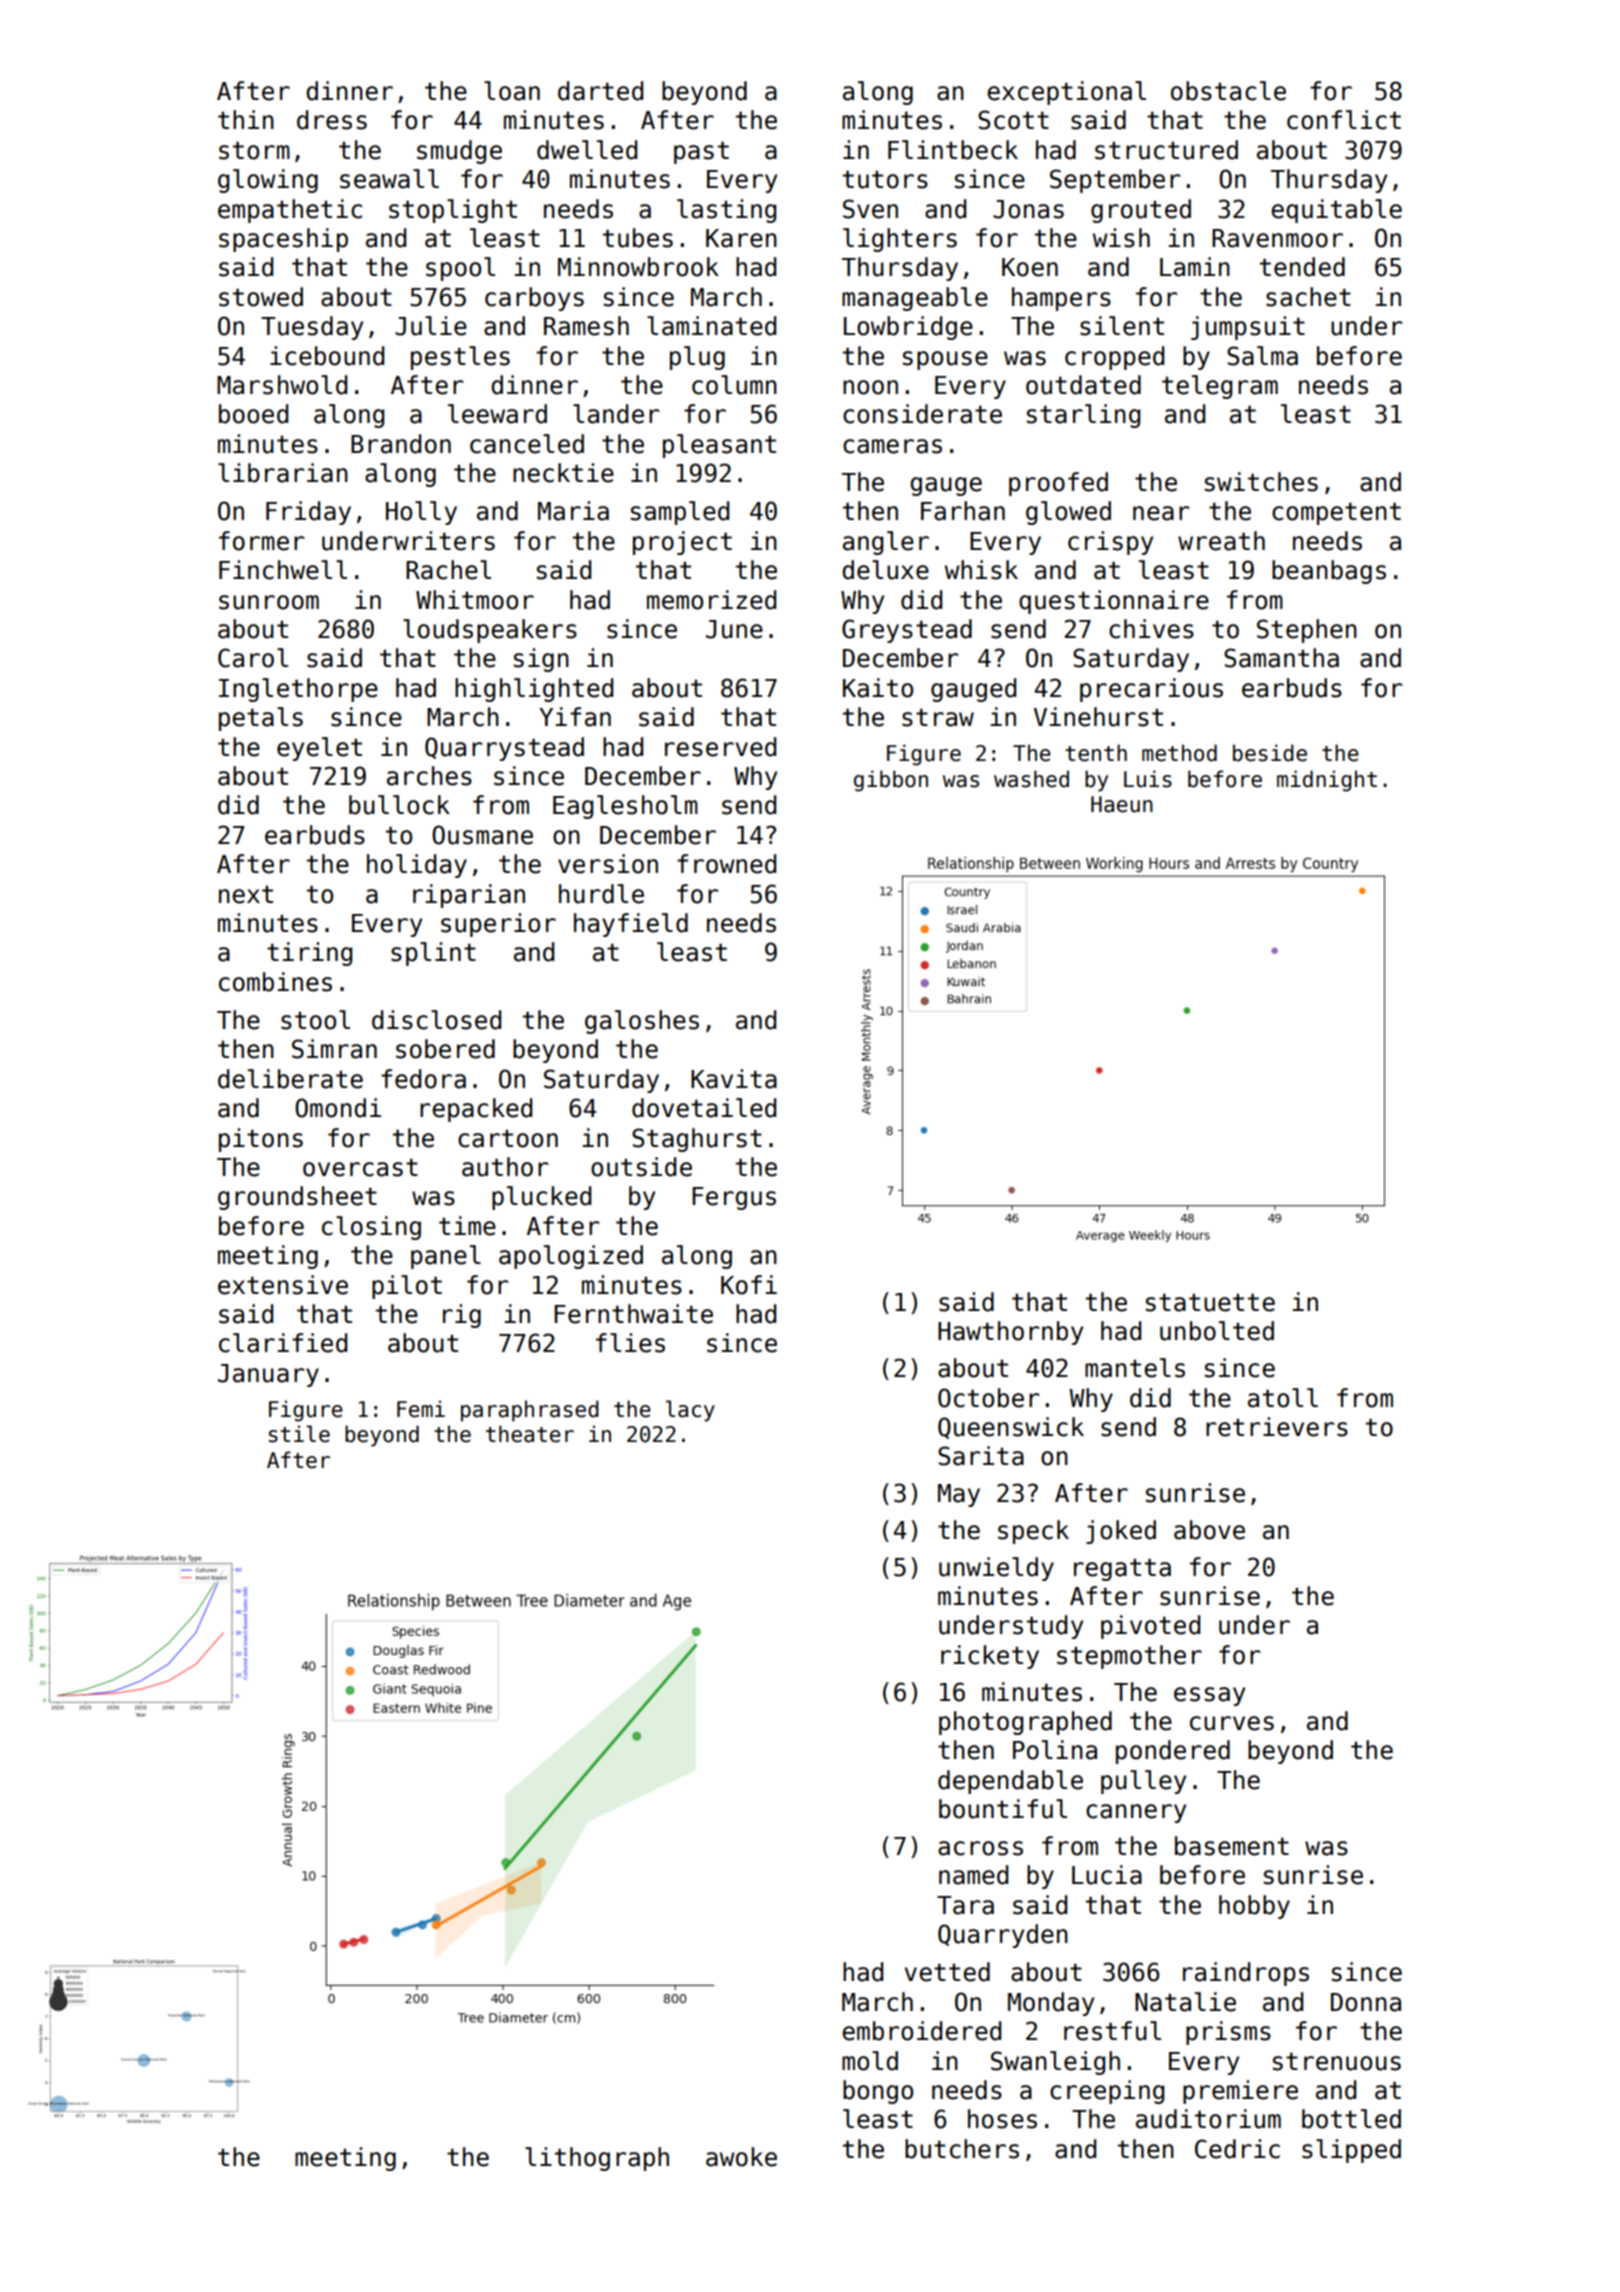 Image resolution: width=1620 pixels, height=2292 pixels. What do you see at coordinates (246, 119) in the screenshot?
I see `thin` at bounding box center [246, 119].
